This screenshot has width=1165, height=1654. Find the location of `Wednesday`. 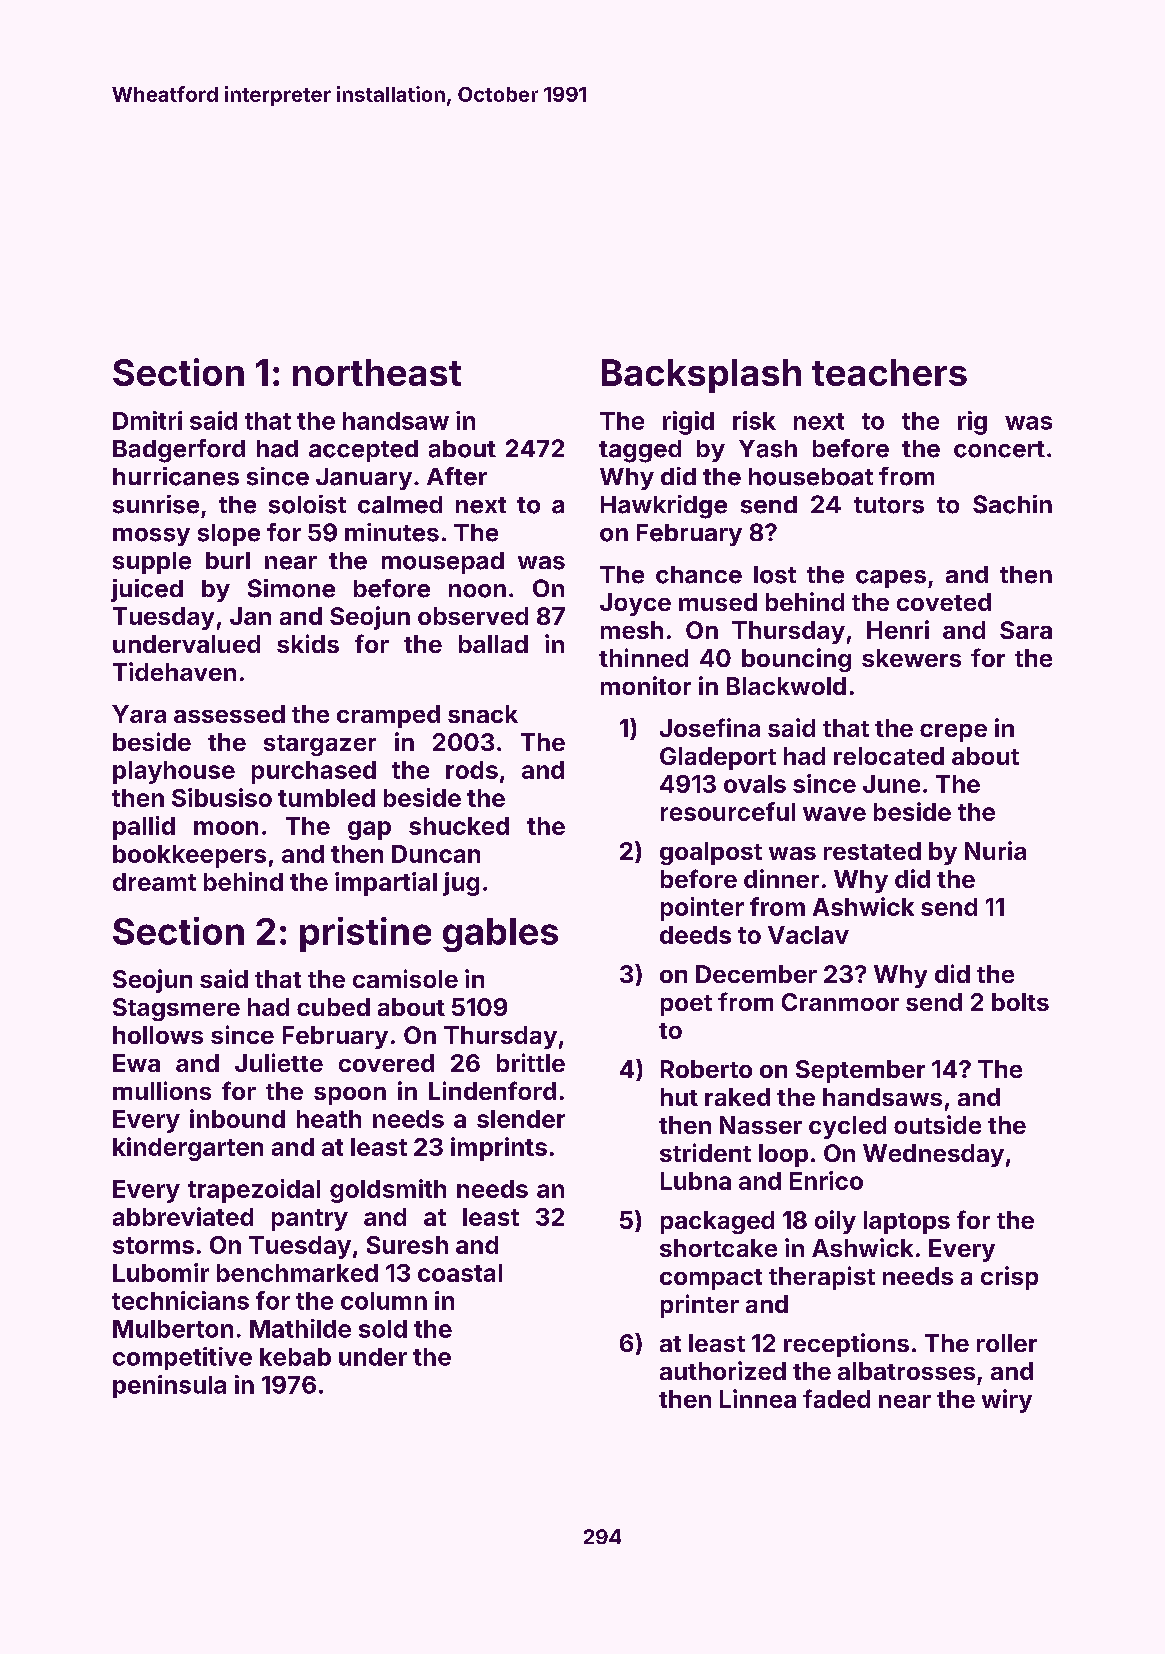

Wednesday is located at coordinates (933, 1155).
